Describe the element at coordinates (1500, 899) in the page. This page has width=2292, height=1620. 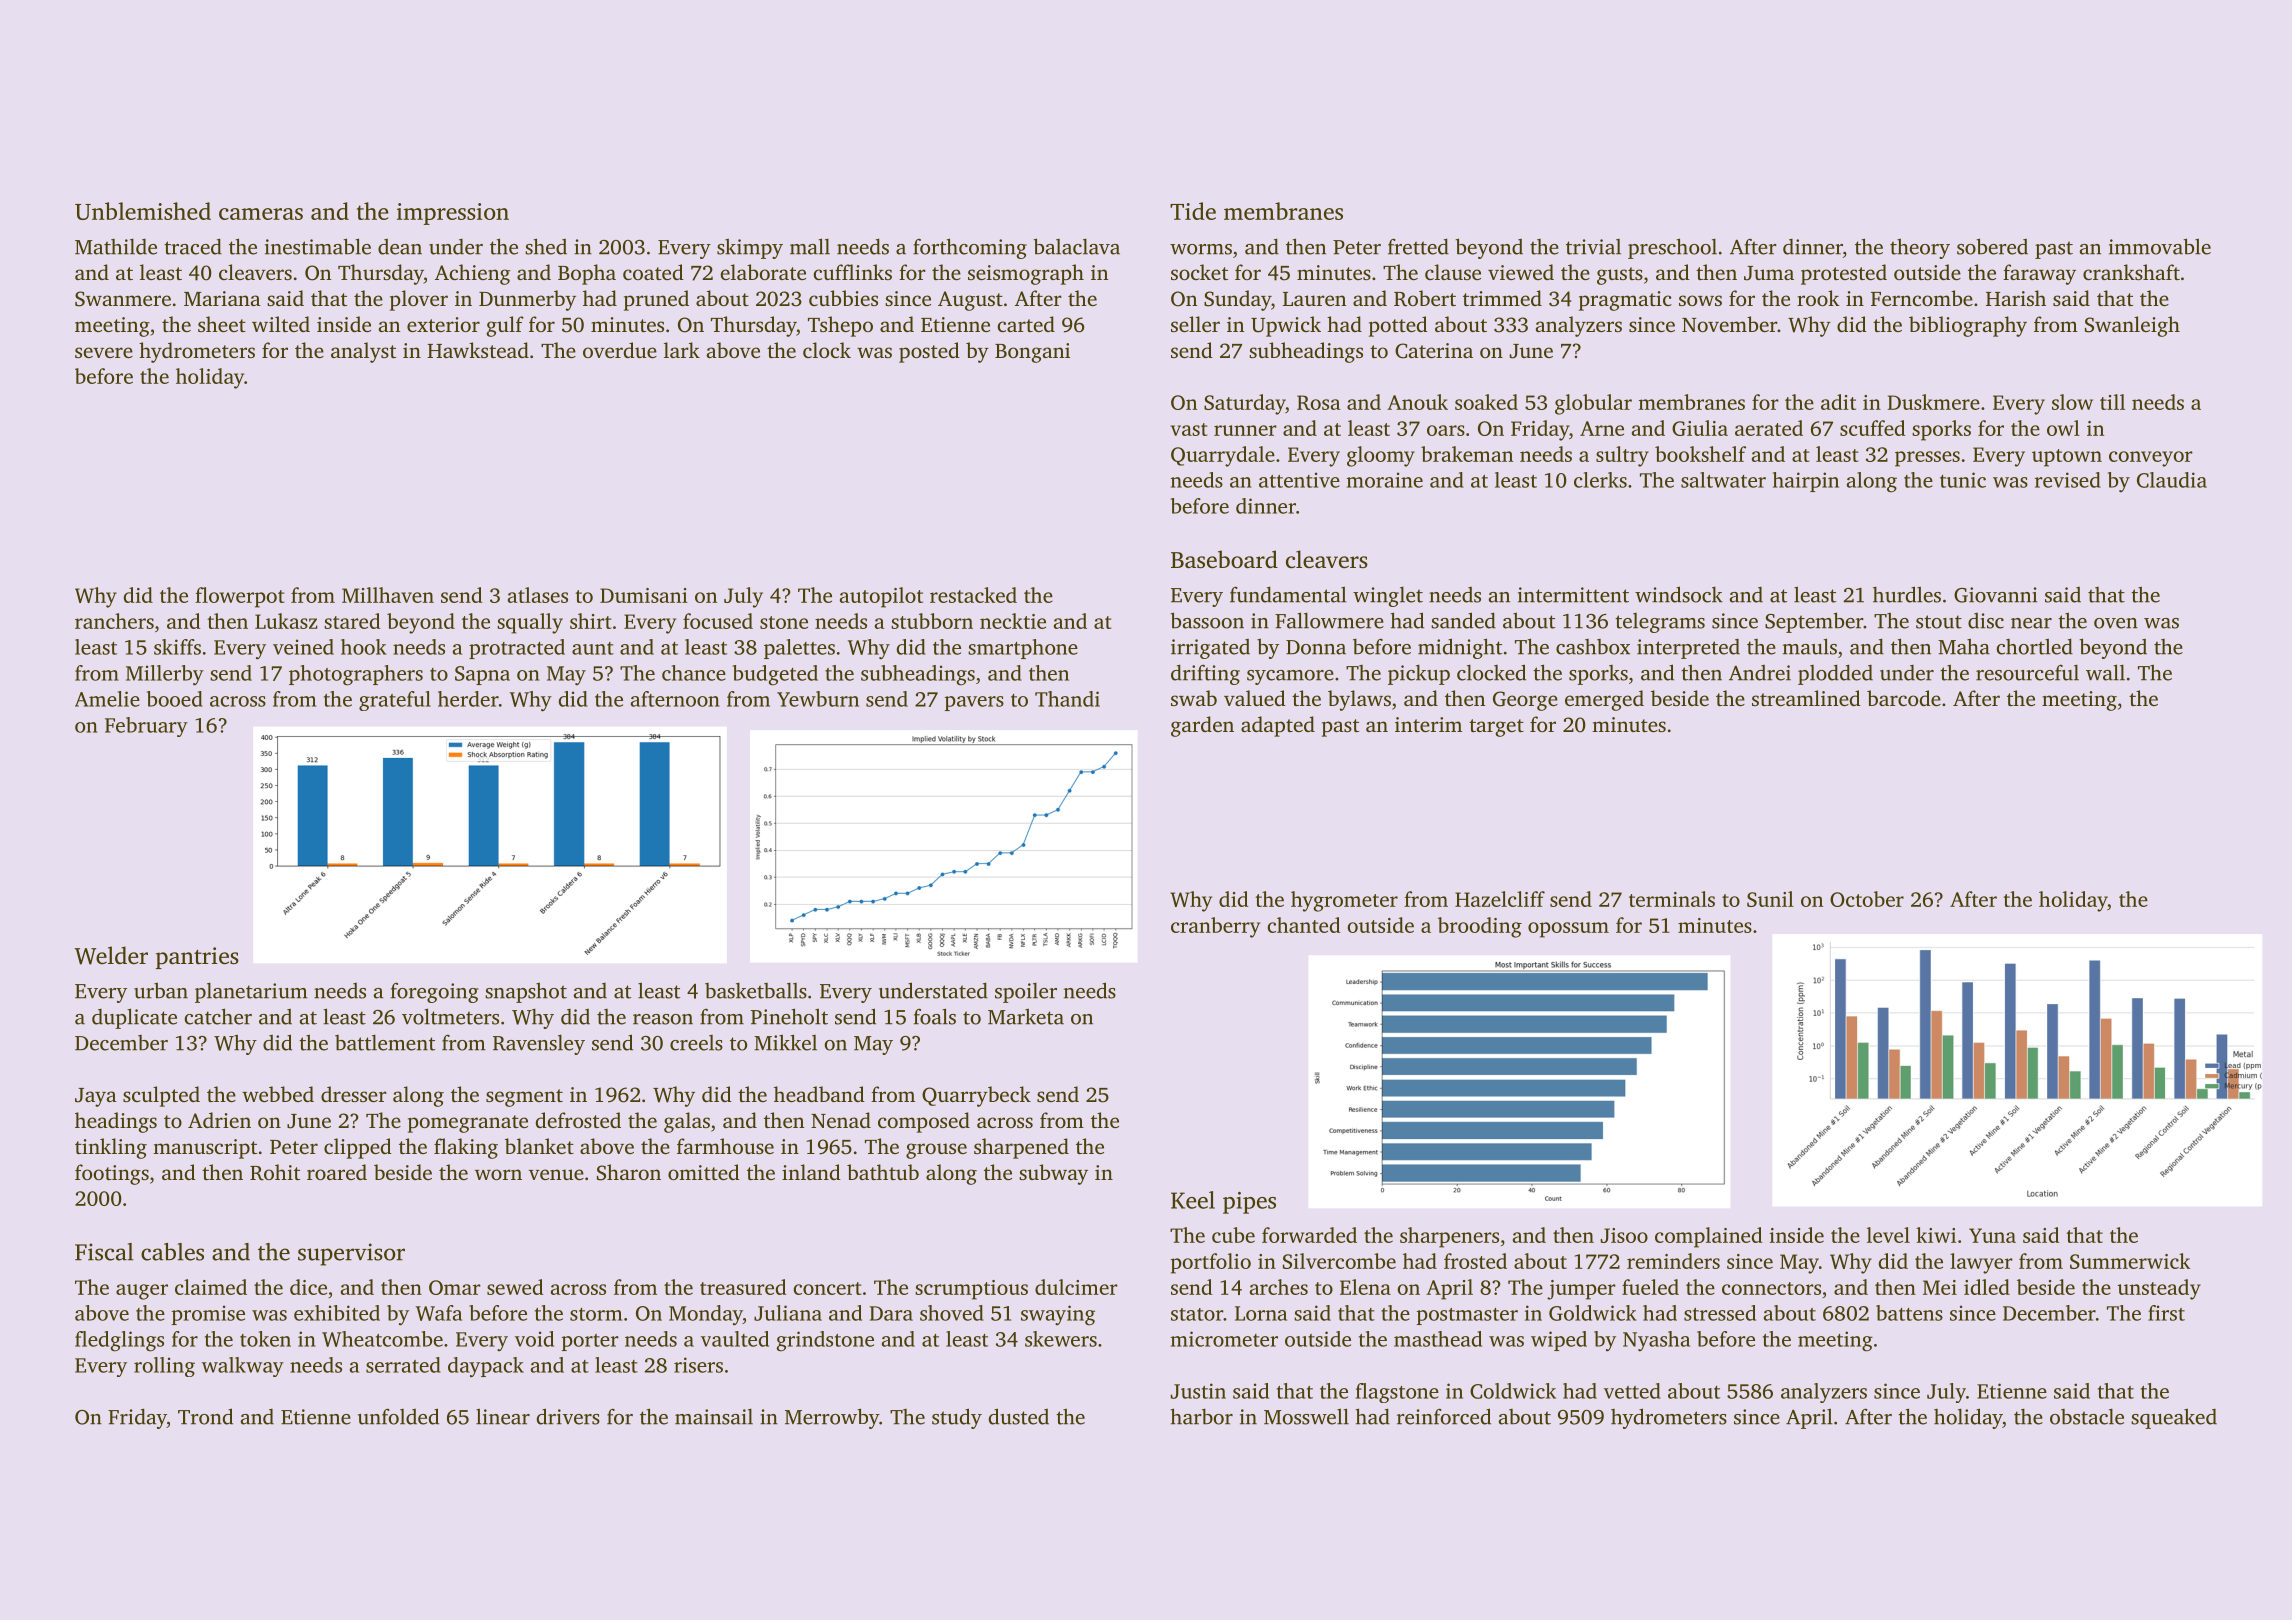
I see `Hazelcliff` at that location.
